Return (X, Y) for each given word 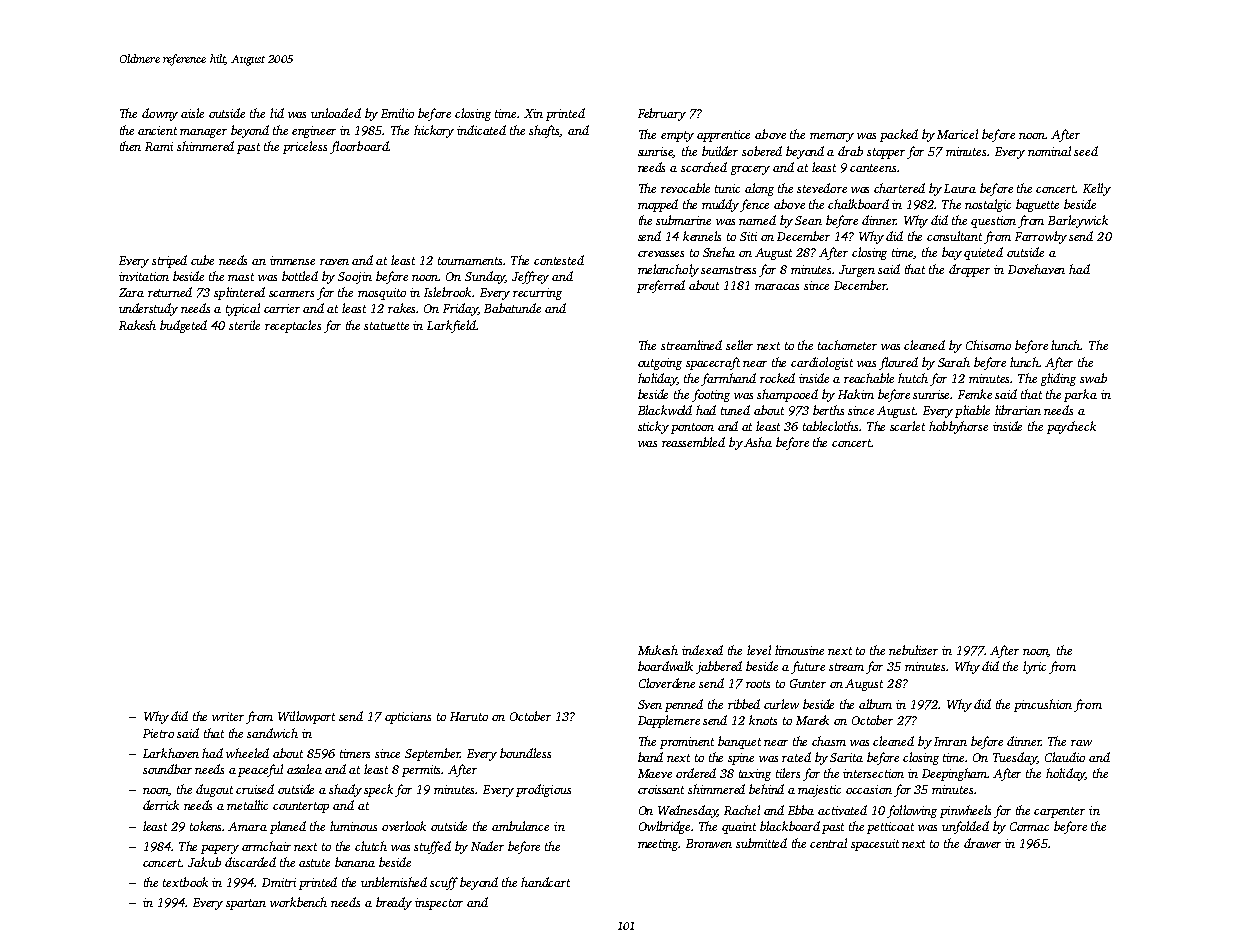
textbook (185, 882)
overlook (404, 826)
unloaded (336, 113)
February (662, 114)
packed (899, 135)
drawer (982, 843)
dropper (969, 270)
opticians (408, 718)
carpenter (1059, 812)
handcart (545, 882)
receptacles (293, 326)
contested (559, 260)
